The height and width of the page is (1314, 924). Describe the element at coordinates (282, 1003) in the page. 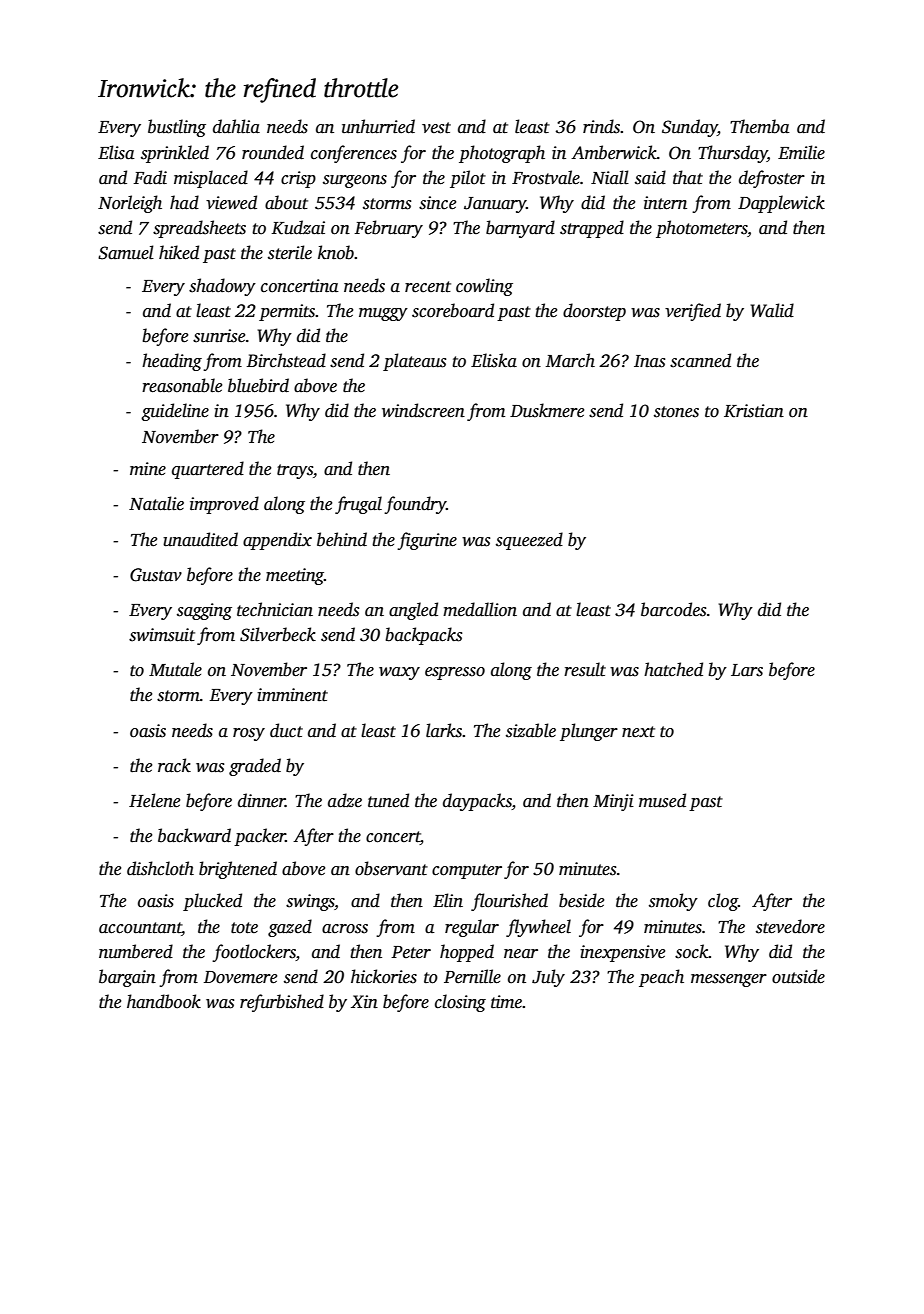

I see `refurbished` at that location.
